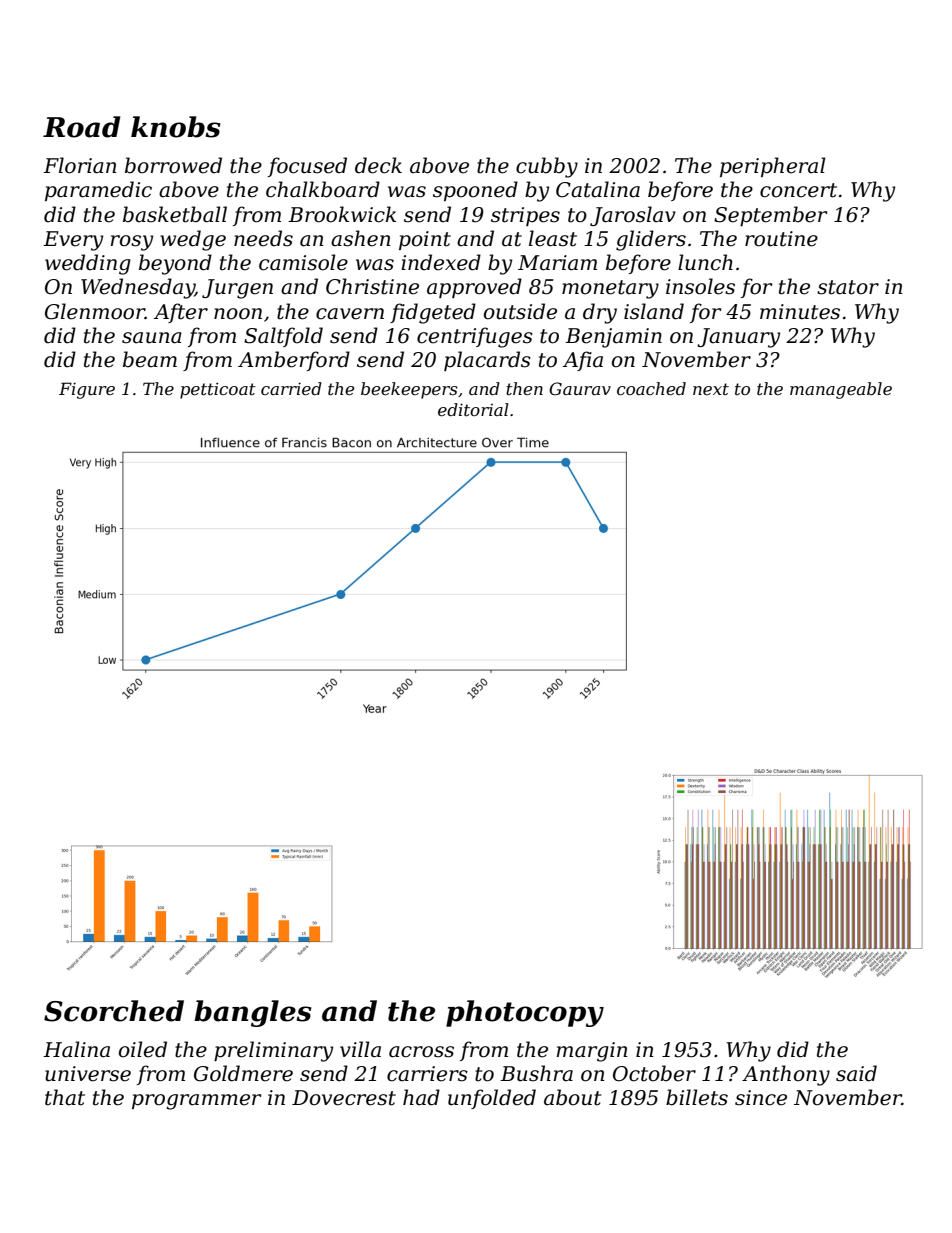  I want to click on carried, so click(291, 388).
